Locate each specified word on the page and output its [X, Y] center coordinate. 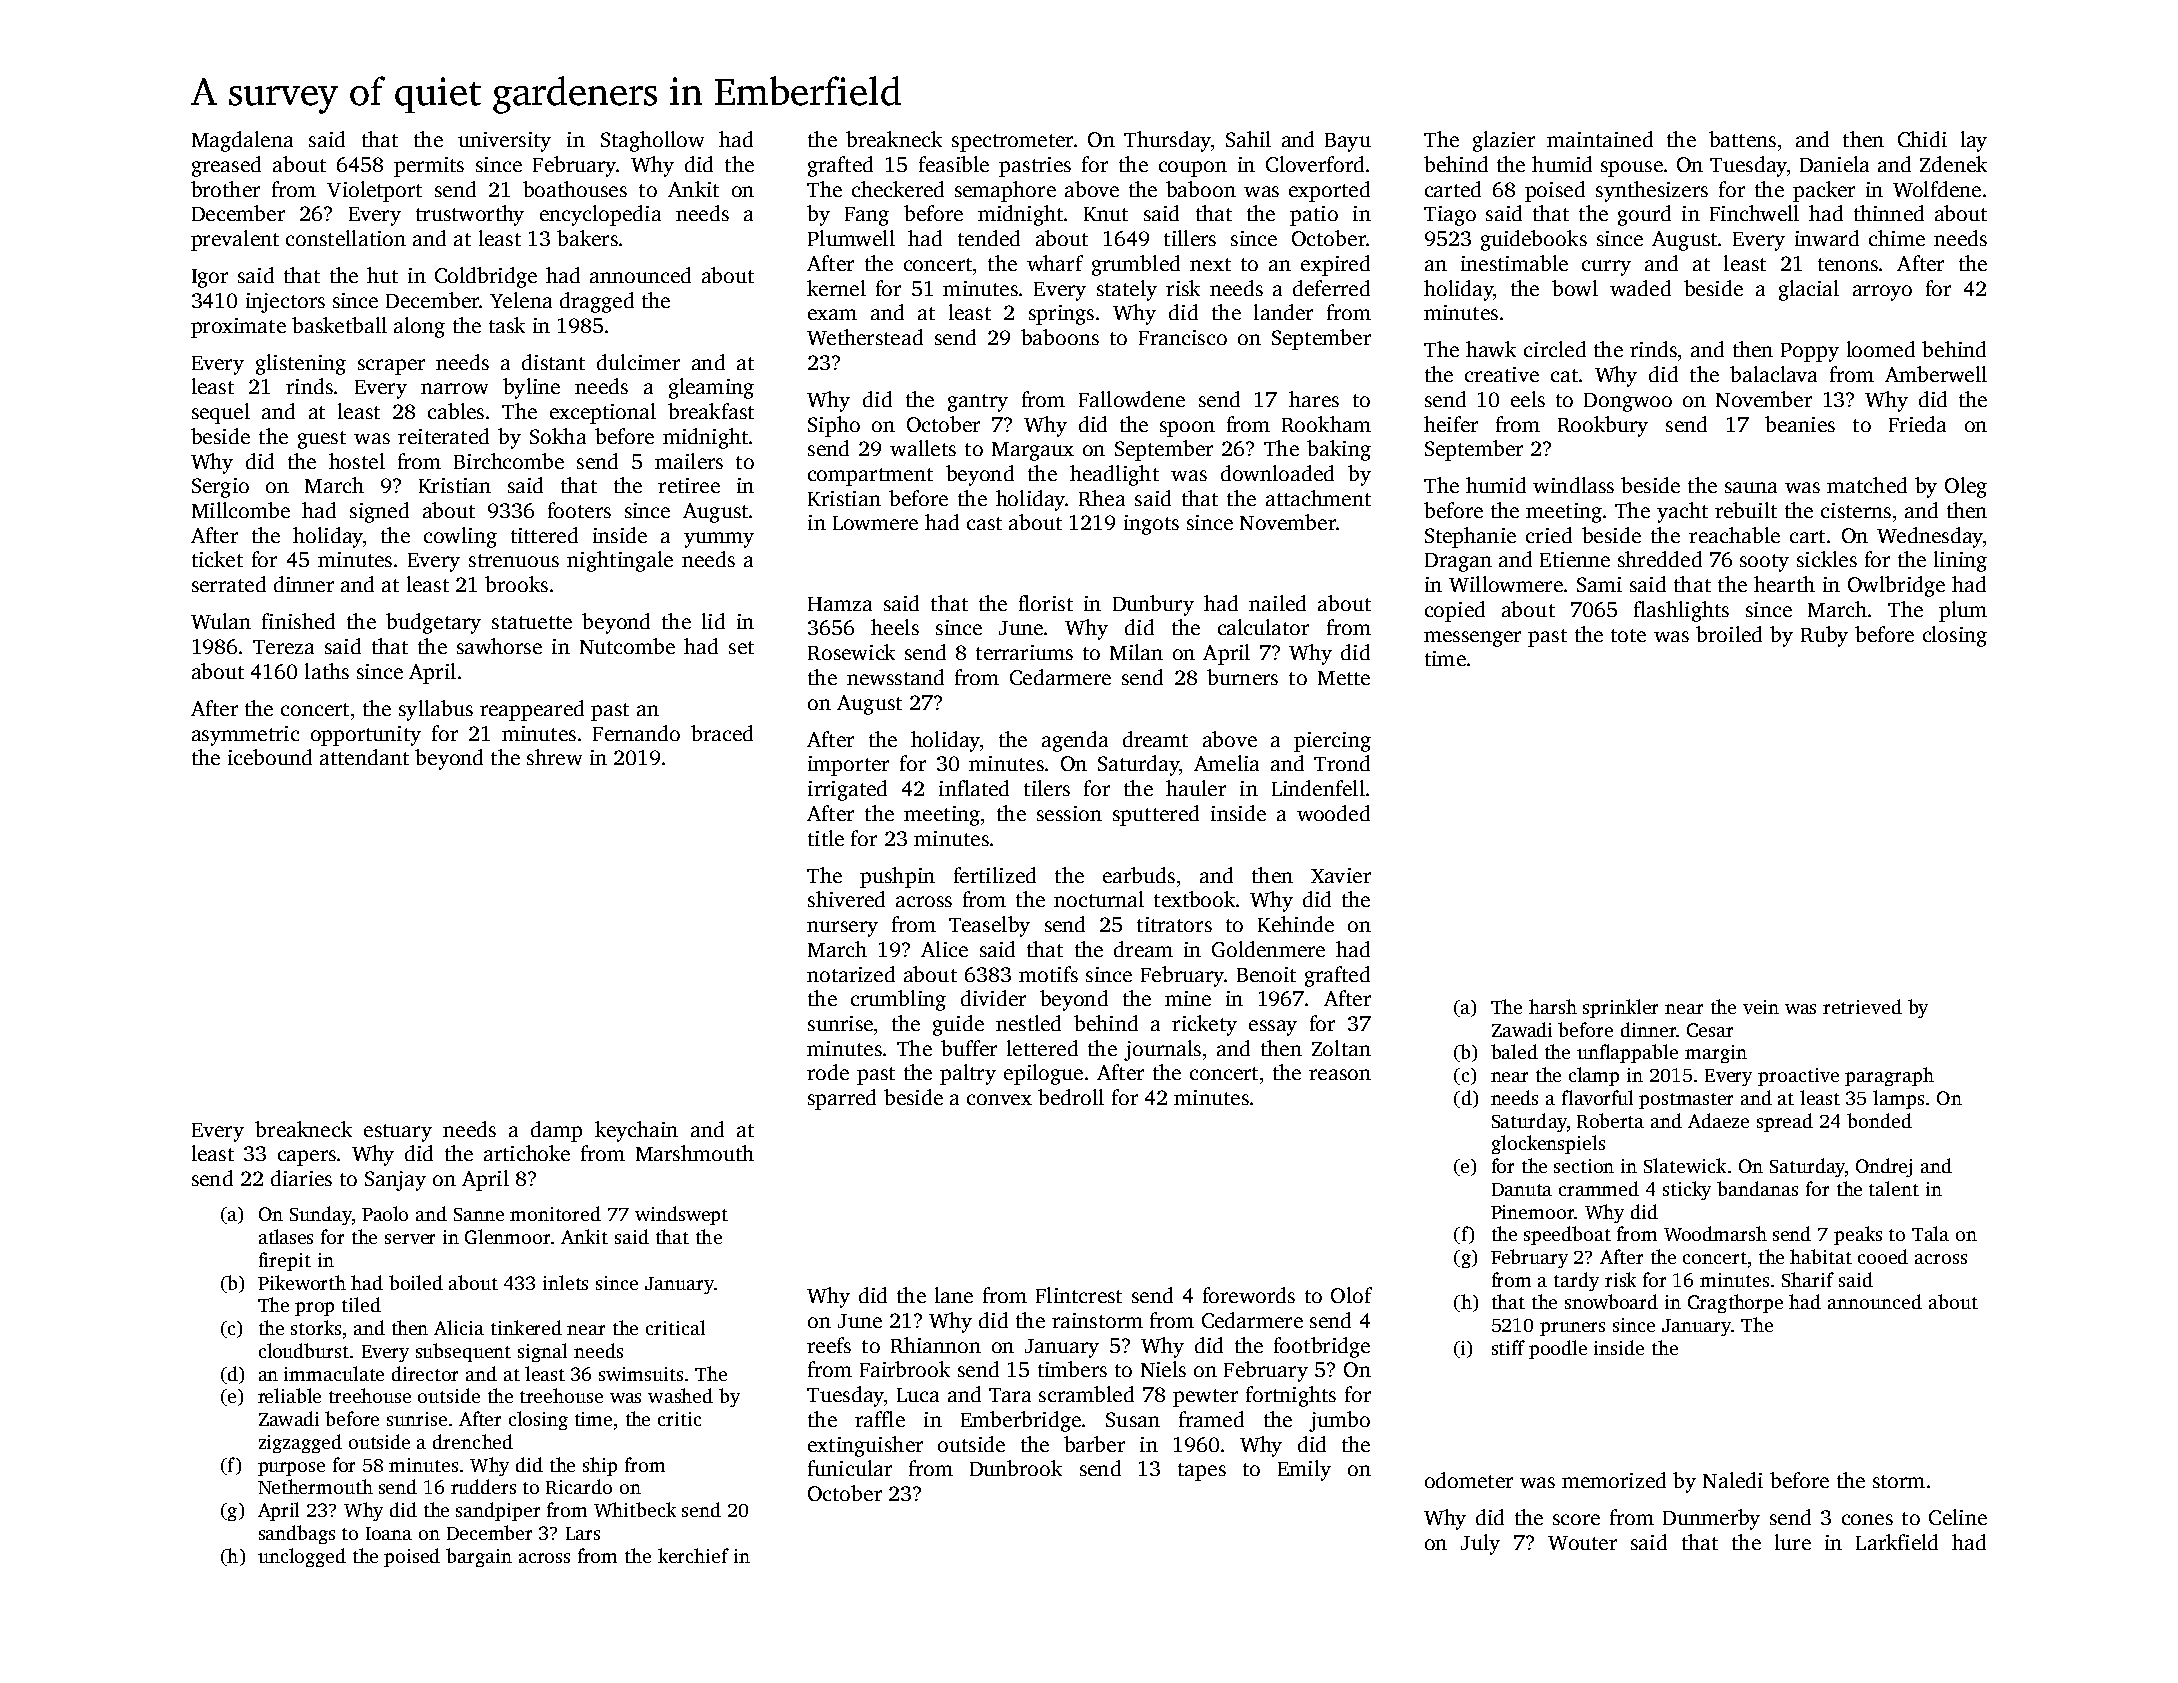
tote [1628, 635]
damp [556, 1131]
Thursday [1167, 141]
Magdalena [242, 141]
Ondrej [1884, 1167]
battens [1742, 139]
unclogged [302, 1557]
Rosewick [851, 652]
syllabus [436, 710]
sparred [842, 1099]
